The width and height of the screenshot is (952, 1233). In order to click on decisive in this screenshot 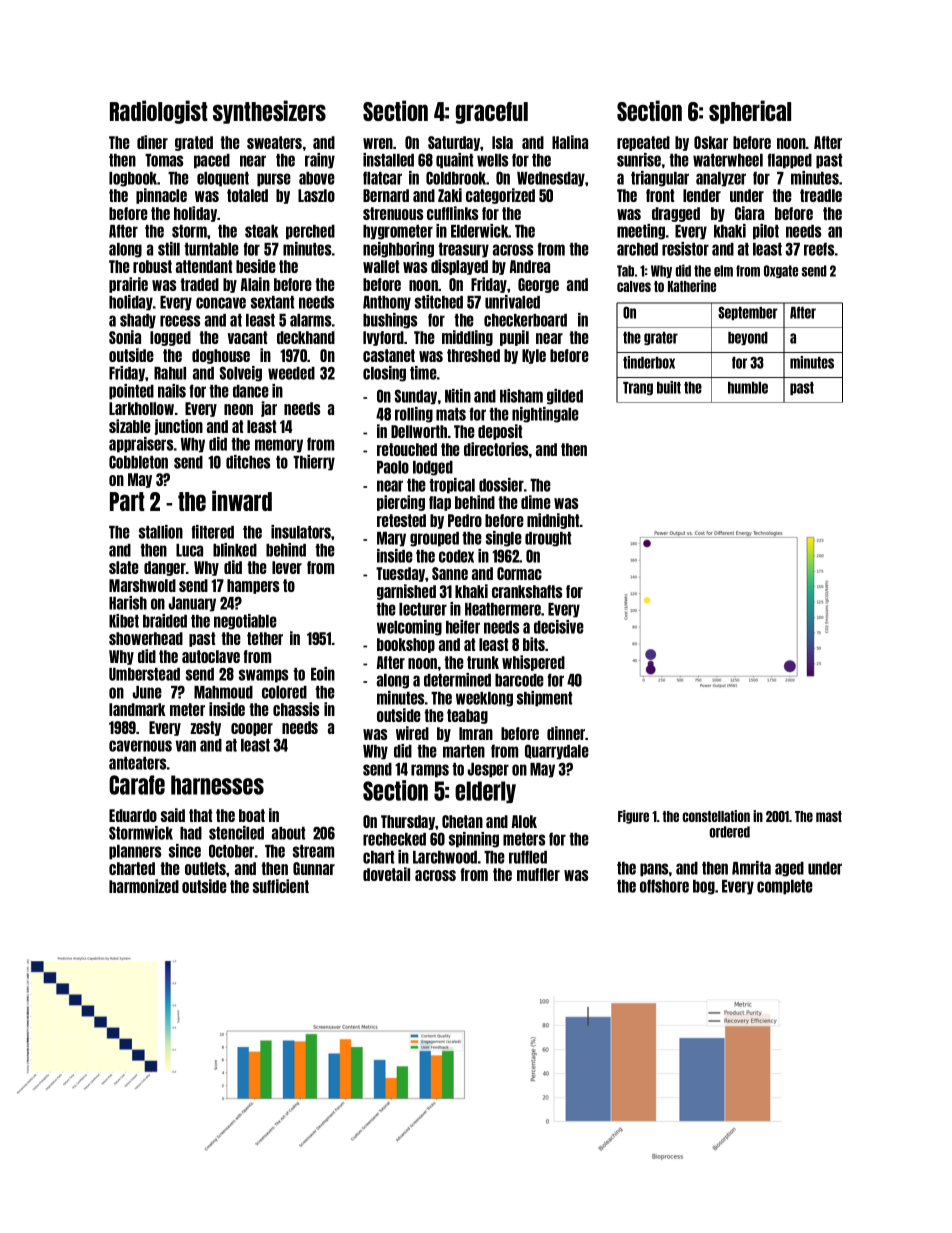, I will do `click(559, 627)`.
